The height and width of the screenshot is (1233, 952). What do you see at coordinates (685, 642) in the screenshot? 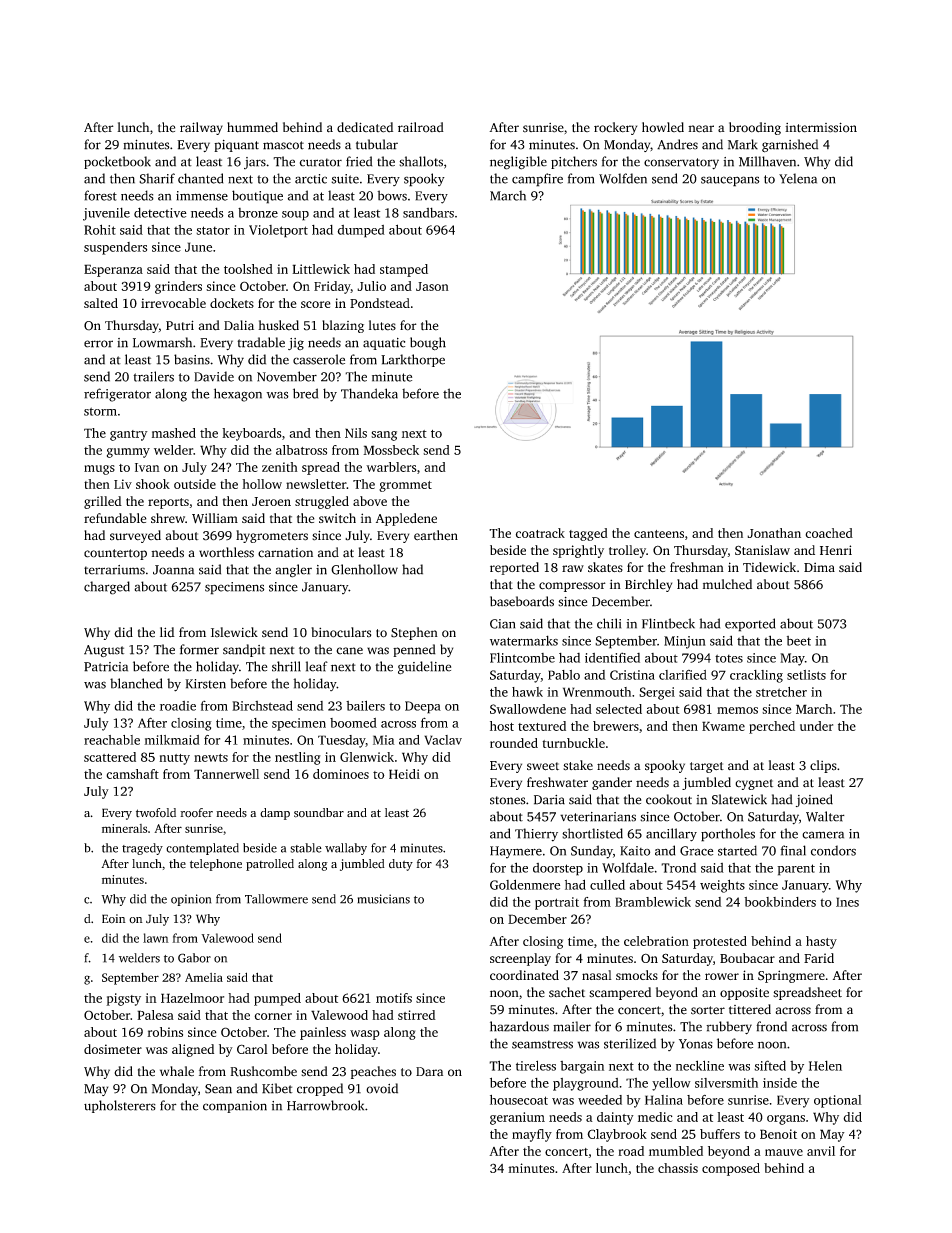
I see `Minjun` at bounding box center [685, 642].
